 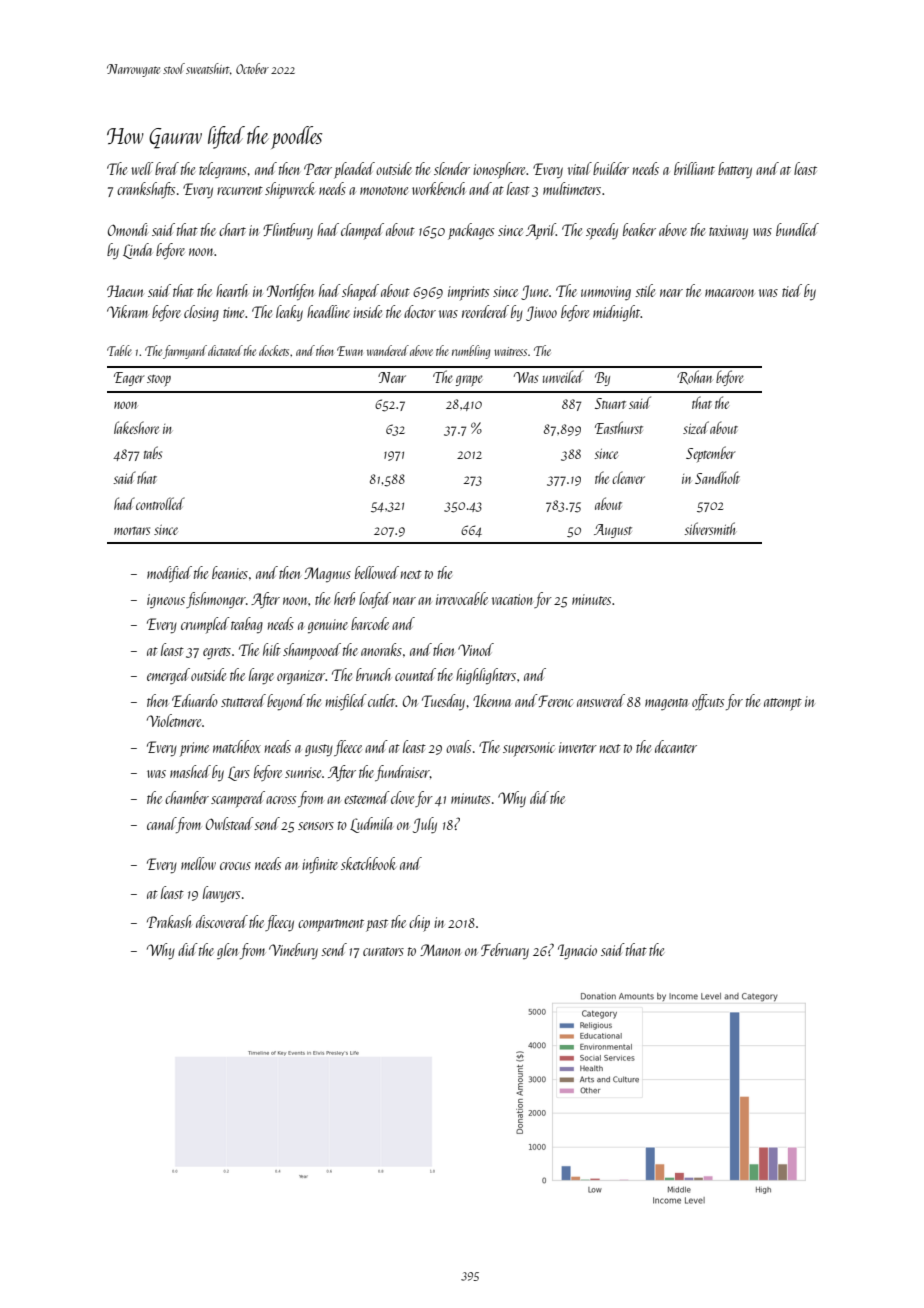 I want to click on rumbling, so click(x=471, y=352).
